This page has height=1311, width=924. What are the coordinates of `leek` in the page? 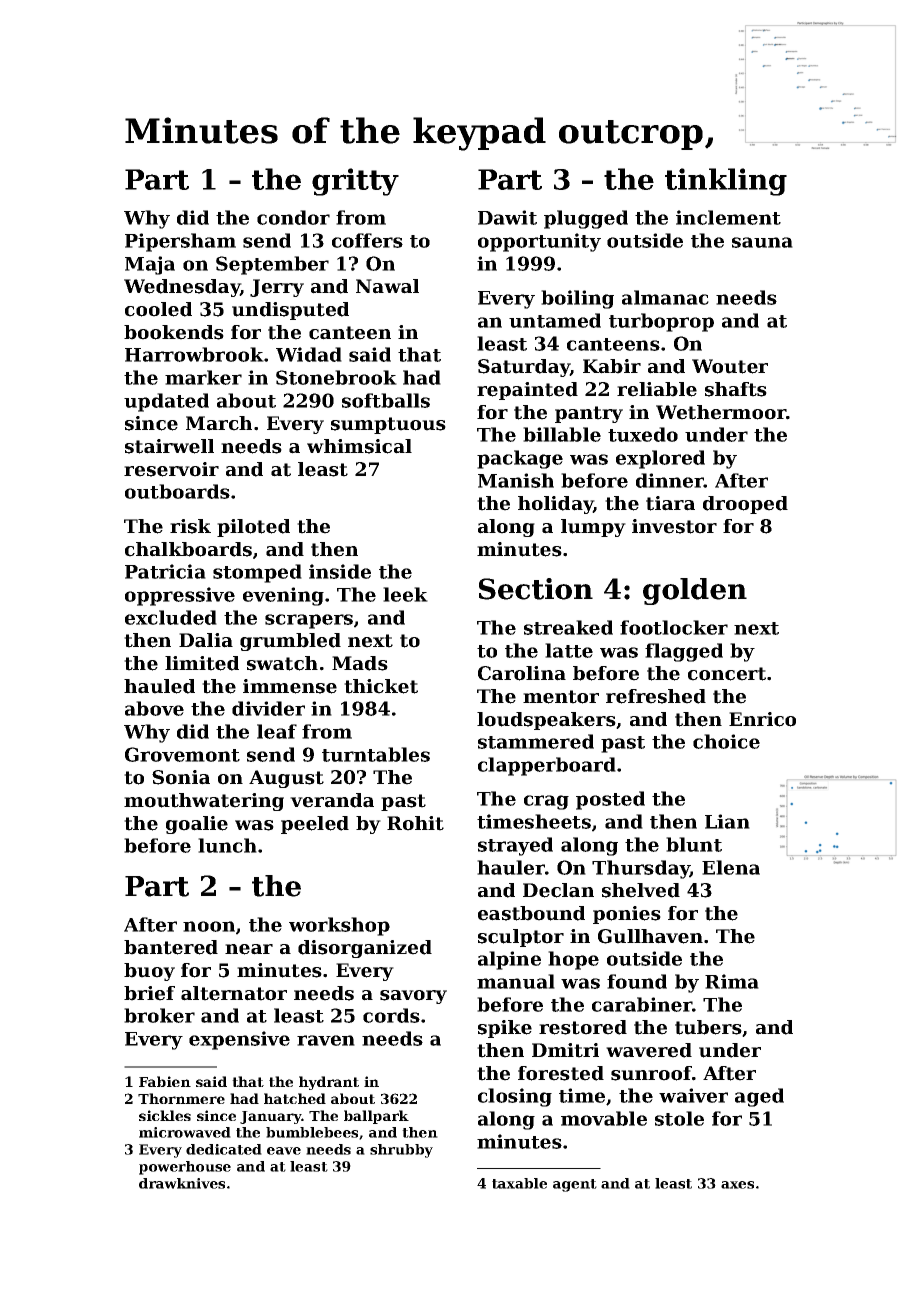 It's located at (405, 594).
